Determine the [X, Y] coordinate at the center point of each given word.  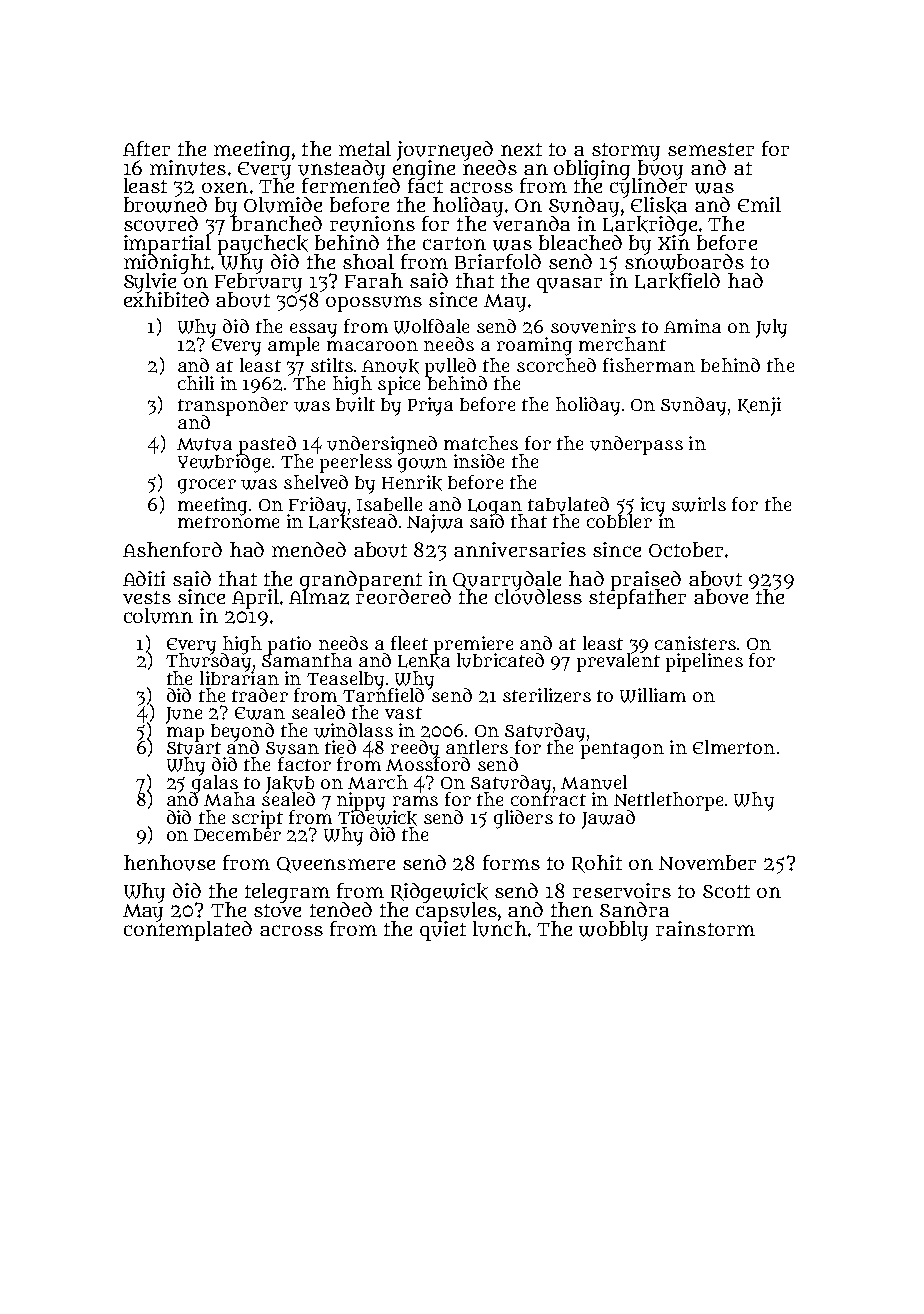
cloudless [538, 597]
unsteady [341, 169]
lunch [500, 929]
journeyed [445, 150]
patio [289, 645]
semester [711, 149]
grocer [207, 486]
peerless [356, 463]
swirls [699, 504]
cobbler [619, 521]
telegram [287, 893]
